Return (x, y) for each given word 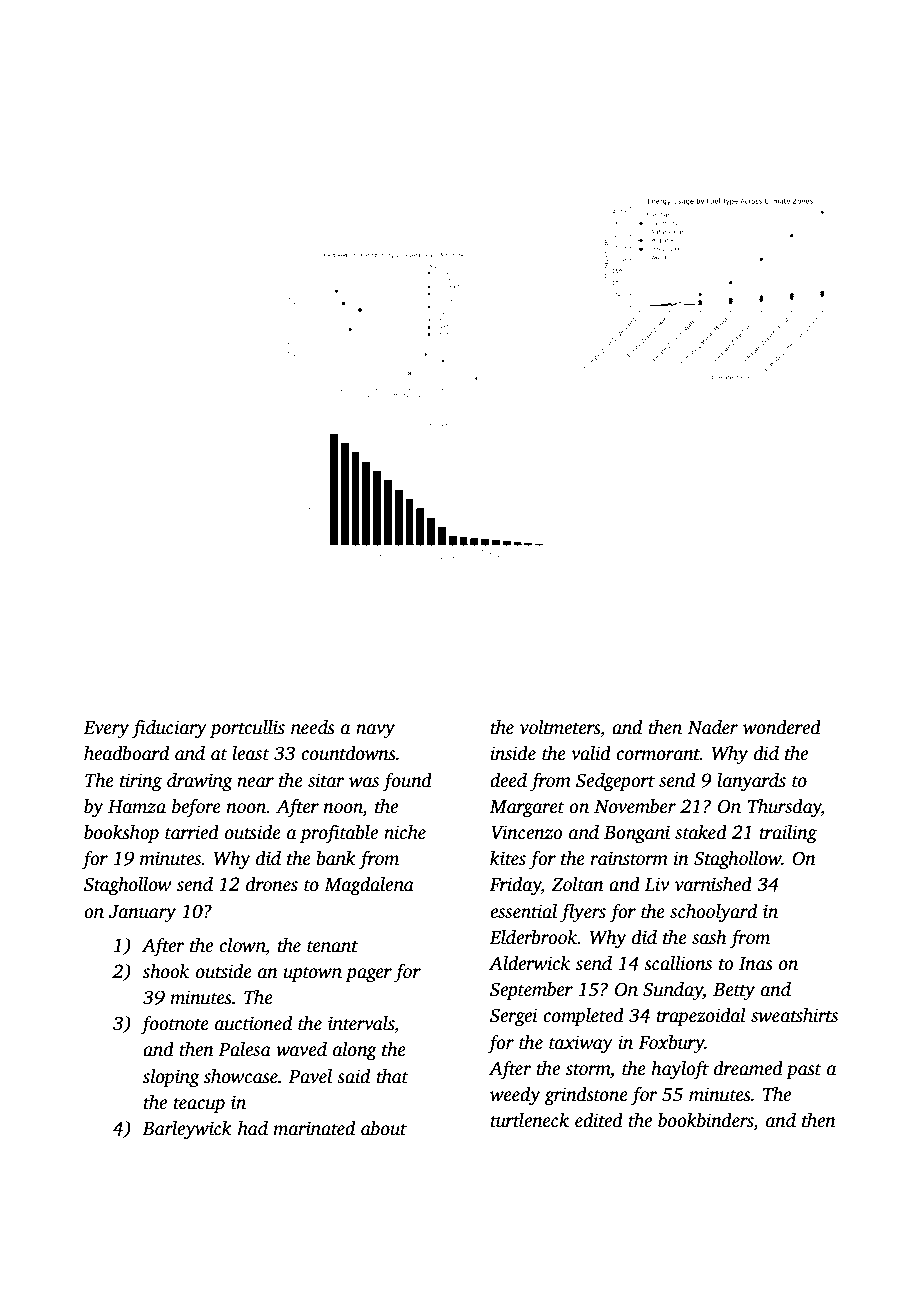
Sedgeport (615, 782)
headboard (126, 753)
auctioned (253, 1023)
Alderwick (529, 963)
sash (709, 937)
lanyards (751, 782)
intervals (361, 1023)
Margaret (527, 809)
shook (166, 971)
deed (508, 780)
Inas (756, 964)
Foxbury (671, 1044)
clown (242, 945)
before (196, 808)
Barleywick (187, 1130)
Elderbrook (533, 937)
